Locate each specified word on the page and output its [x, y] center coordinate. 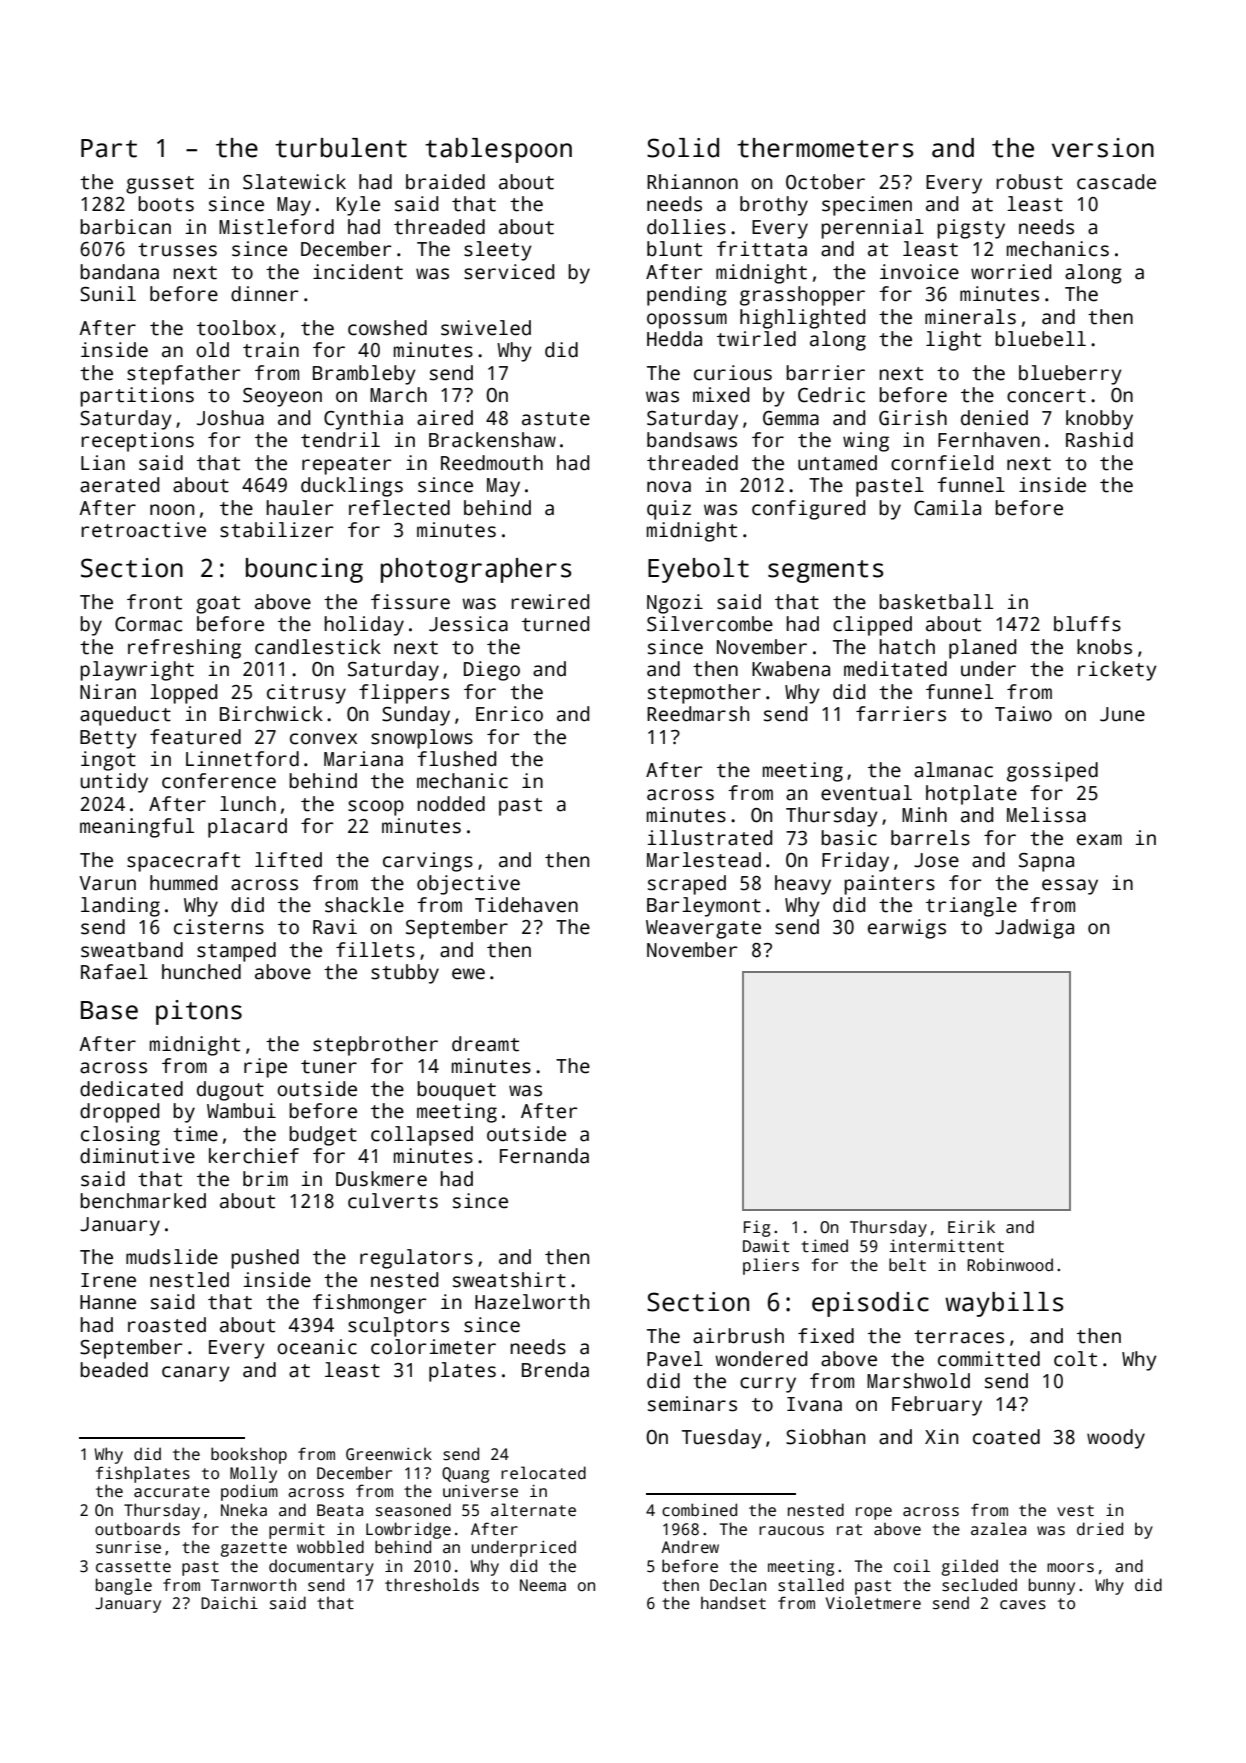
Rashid [1099, 440]
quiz [669, 510]
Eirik [971, 1226]
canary [196, 1374]
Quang [465, 1475]
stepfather [183, 375]
